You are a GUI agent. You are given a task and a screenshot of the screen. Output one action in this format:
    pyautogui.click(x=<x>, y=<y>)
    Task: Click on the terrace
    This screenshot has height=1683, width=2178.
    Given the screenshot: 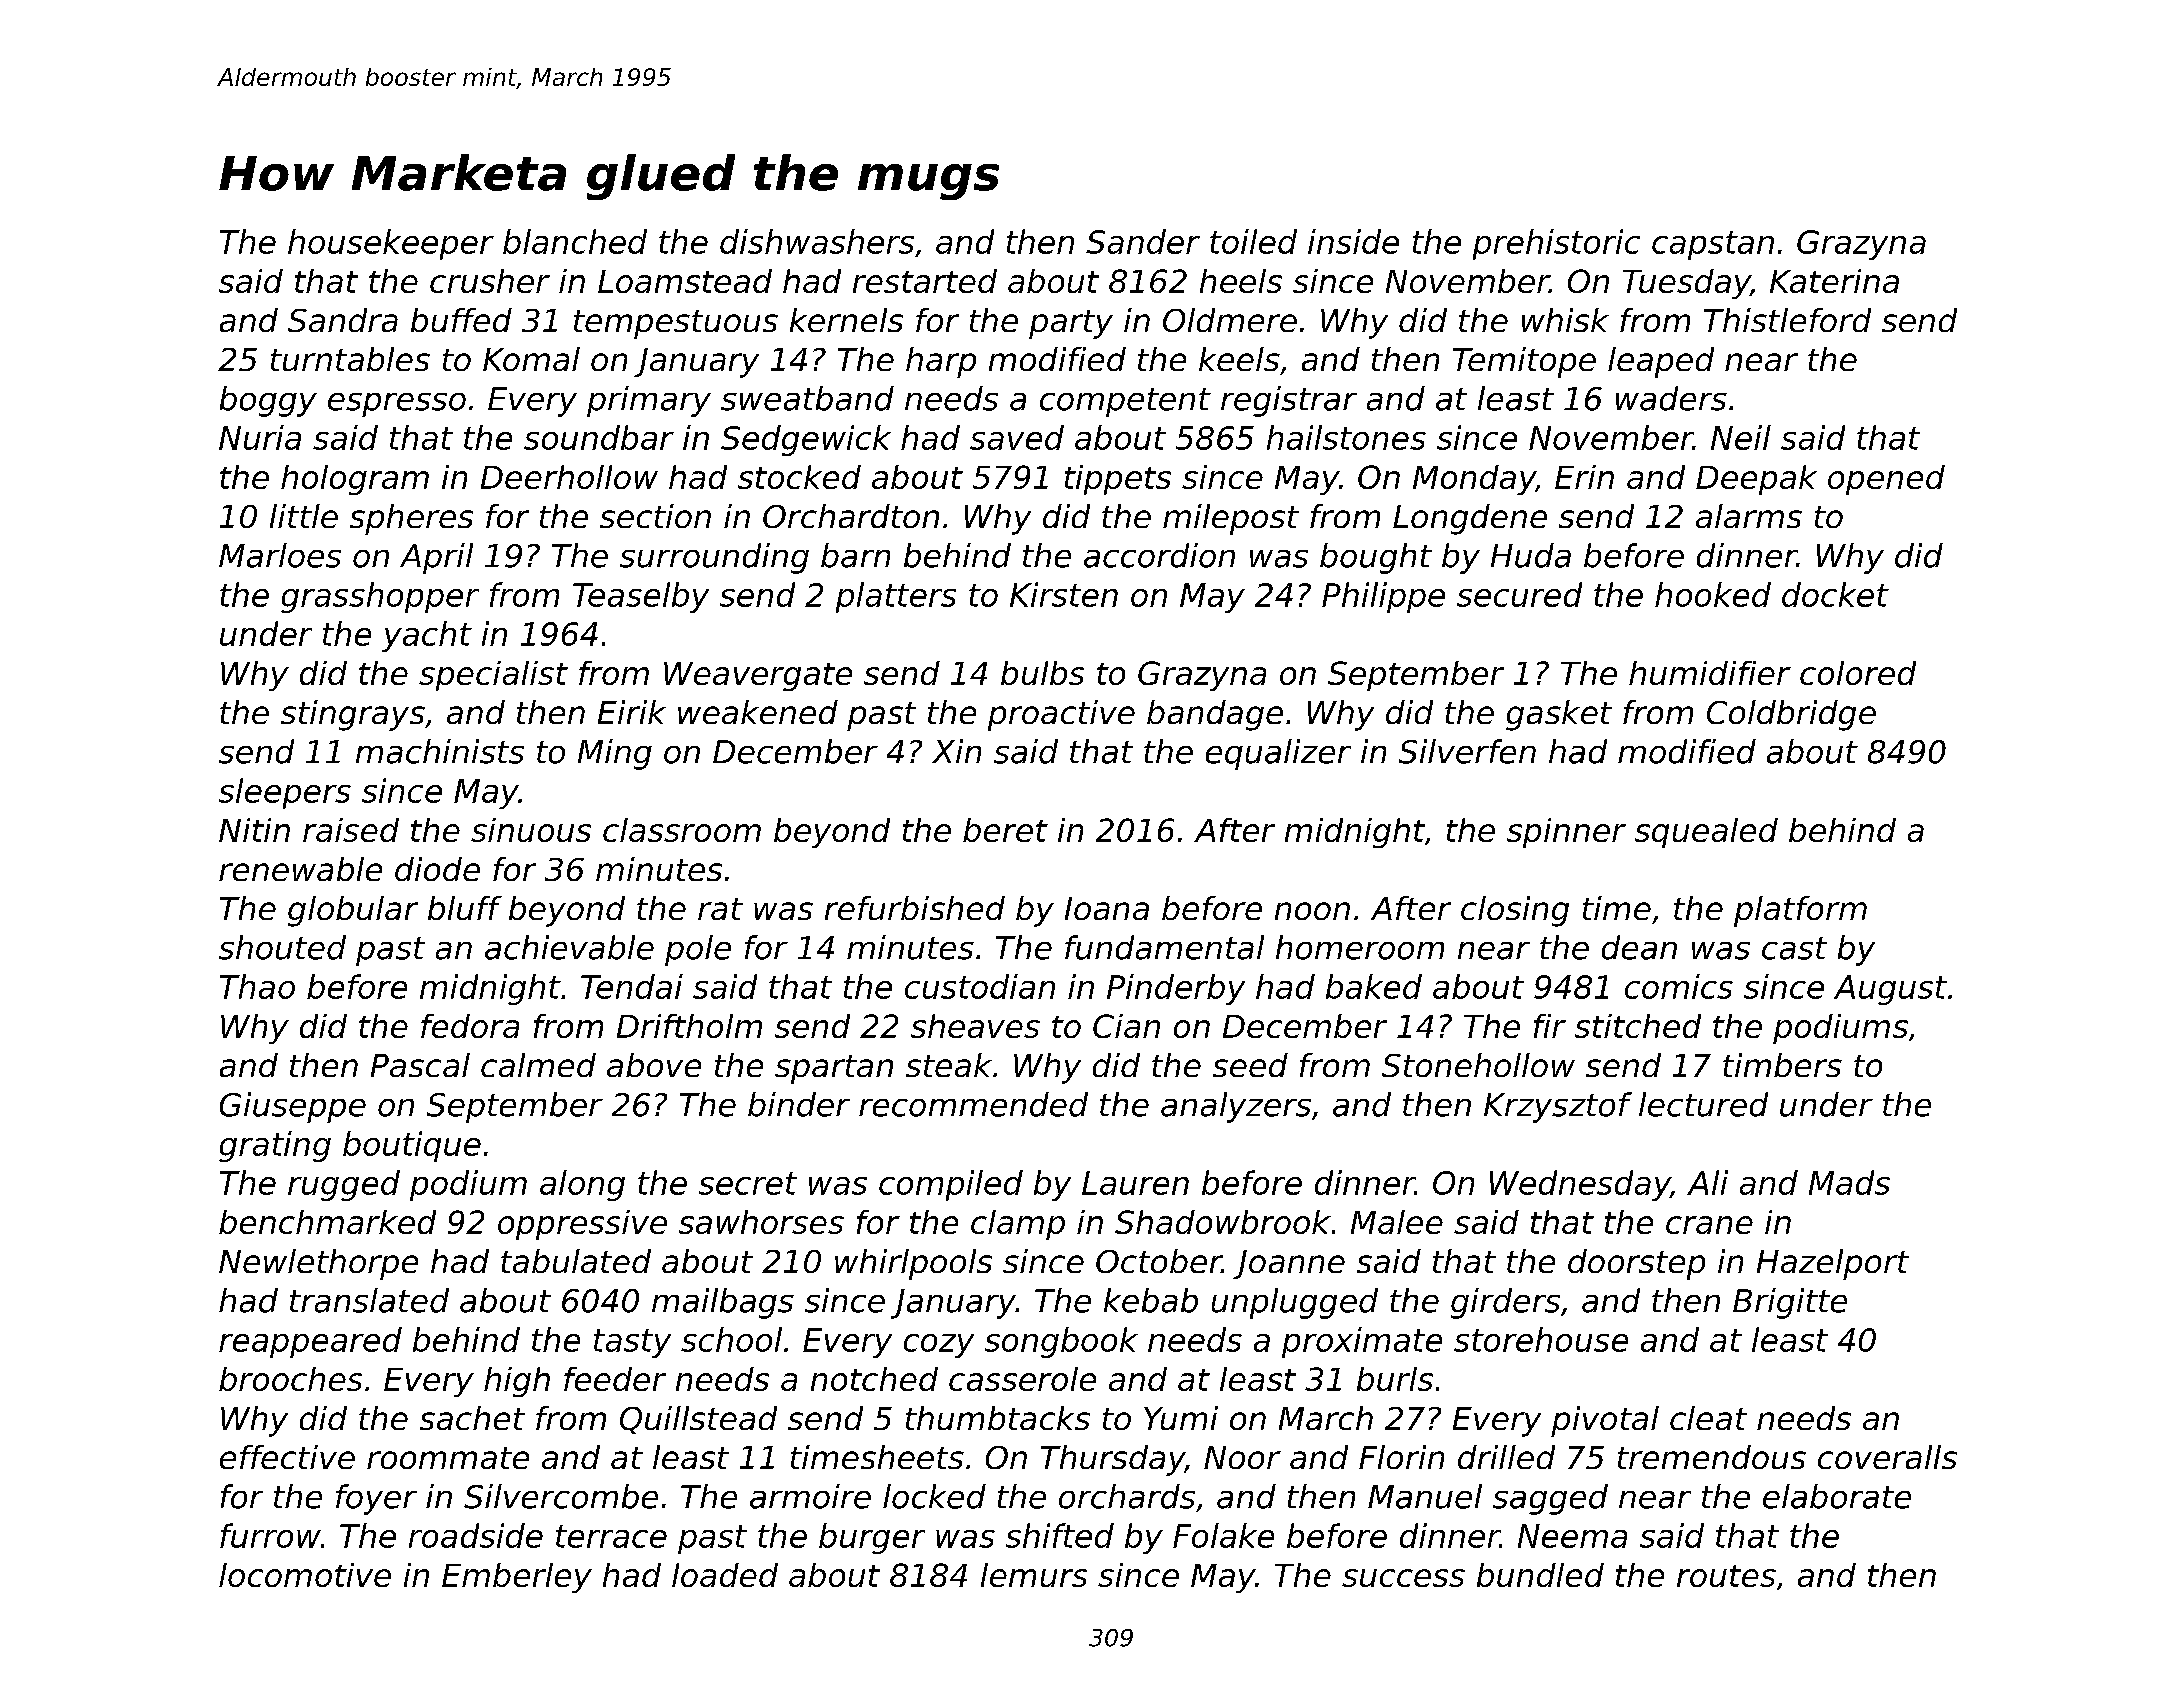 What is the action you would take?
    pyautogui.click(x=611, y=1536)
